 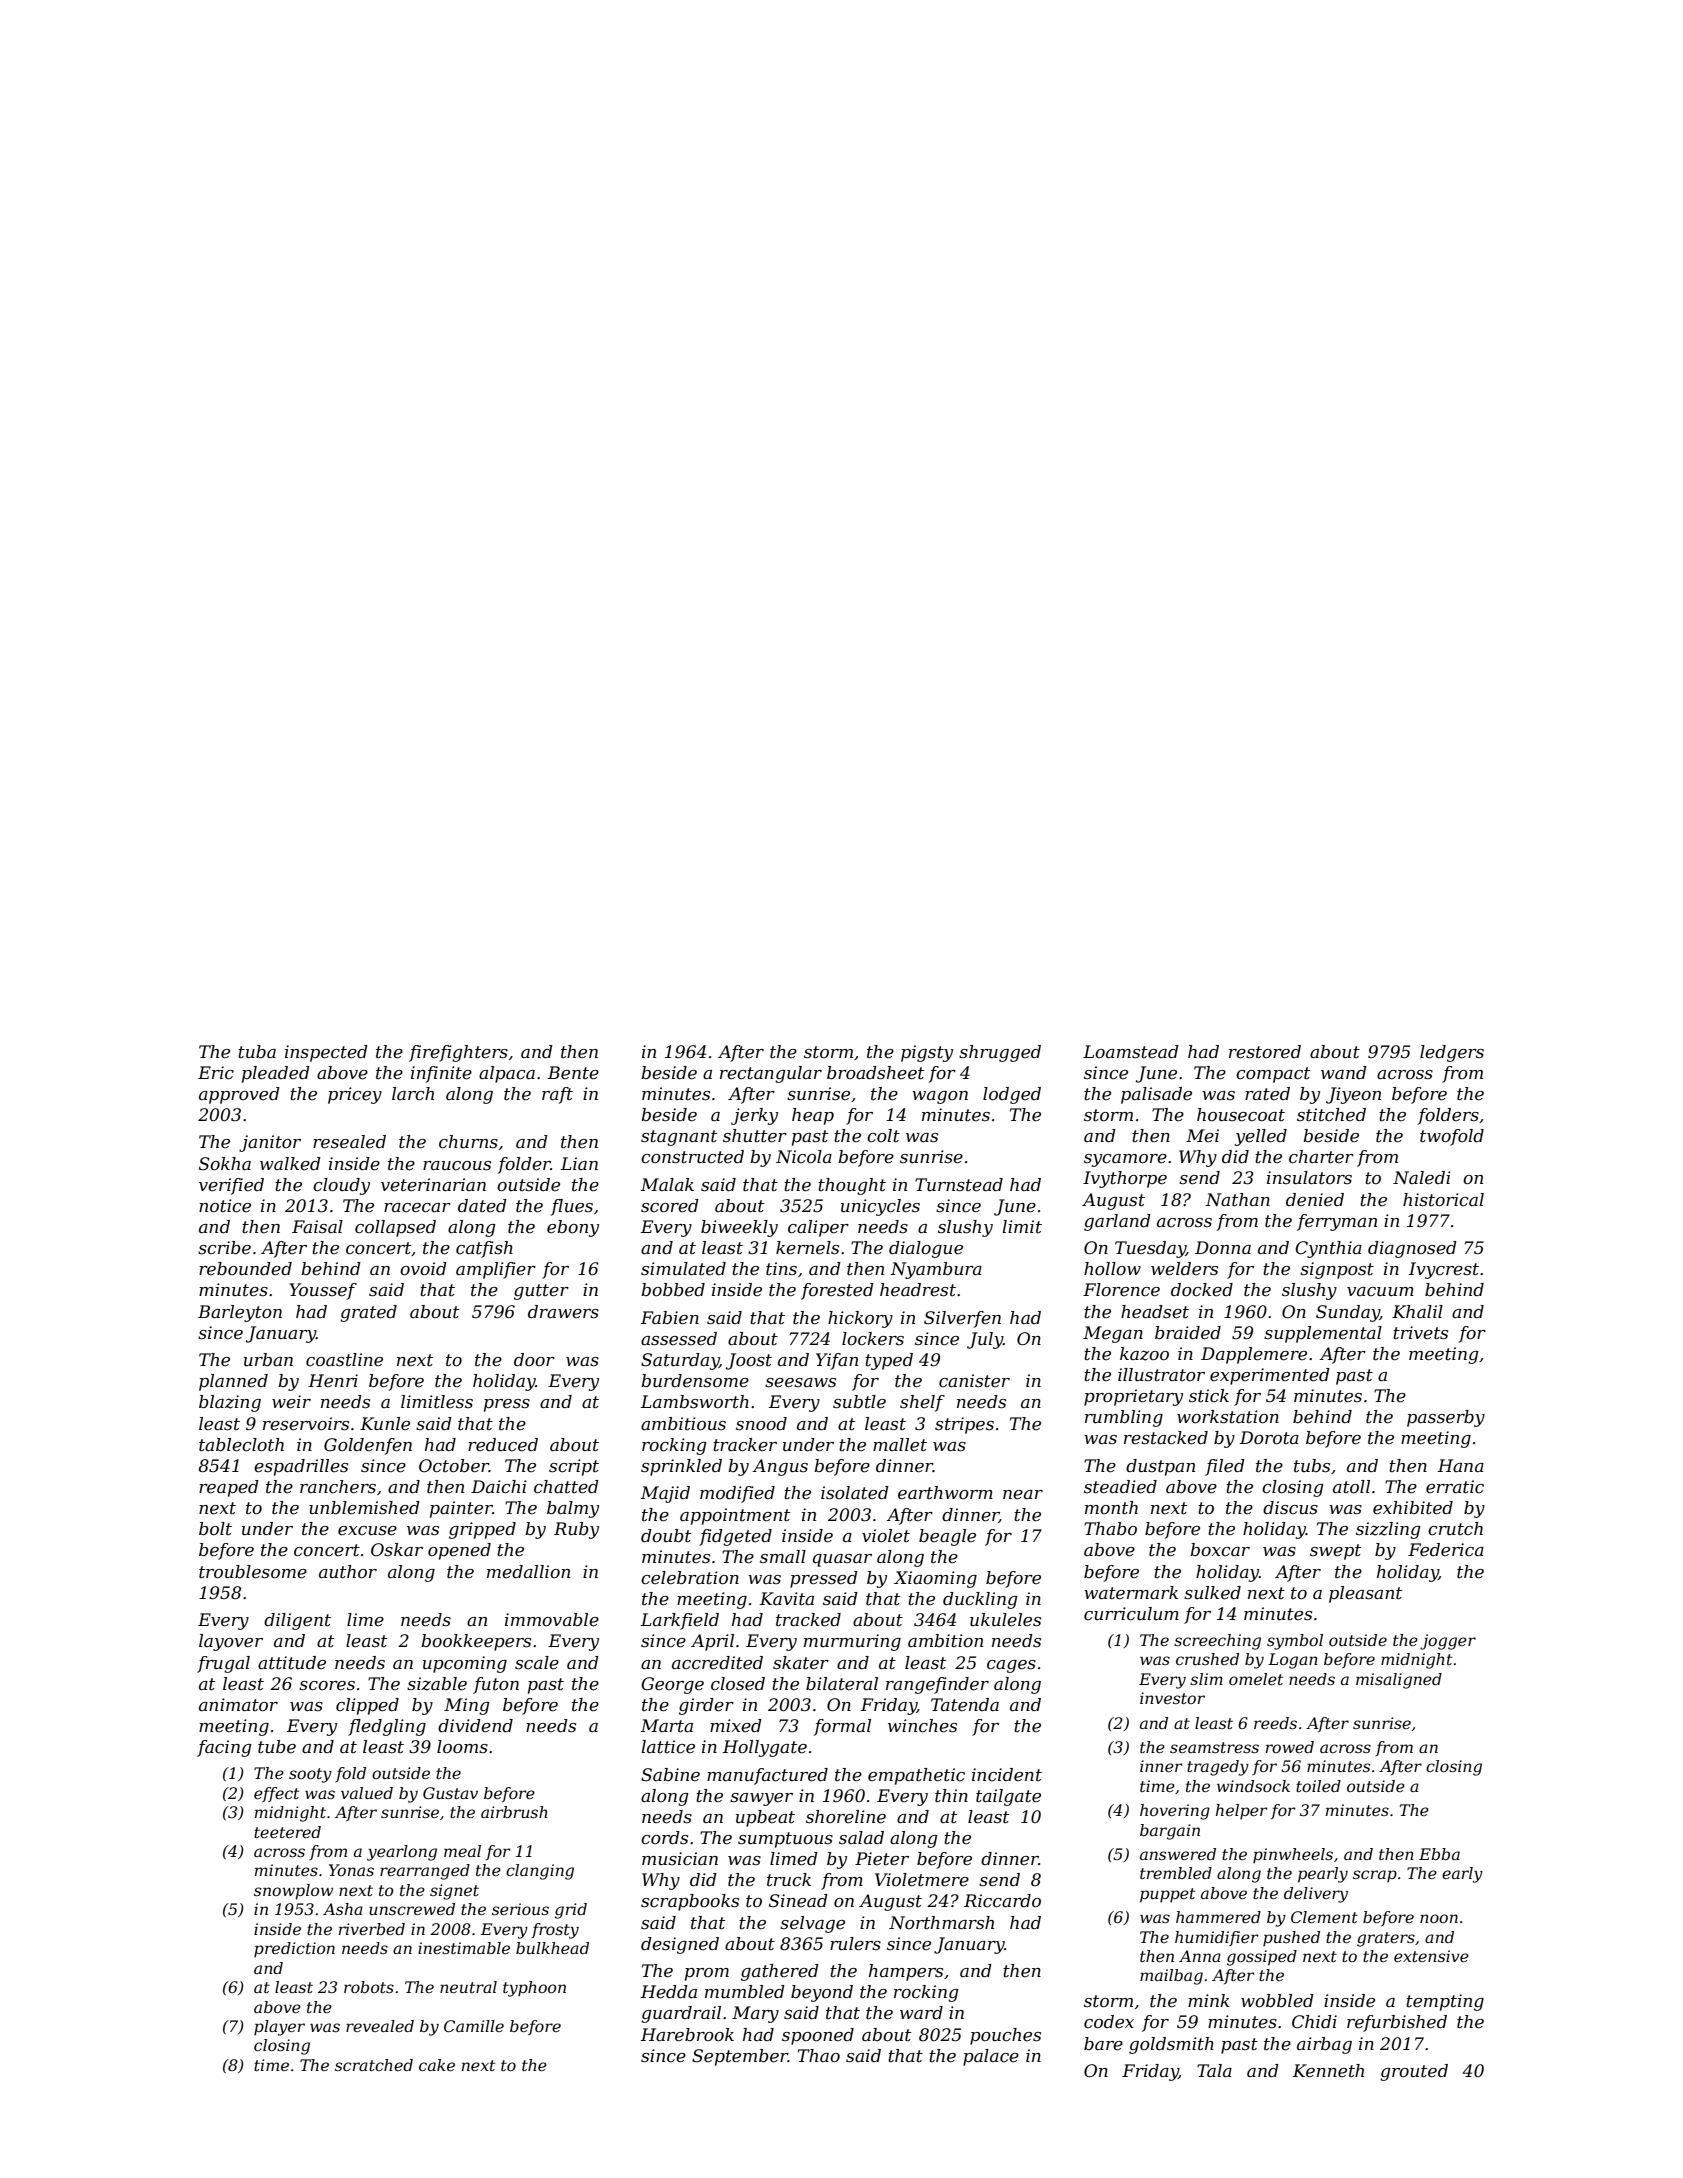 I want to click on signpost, so click(x=1337, y=1270).
